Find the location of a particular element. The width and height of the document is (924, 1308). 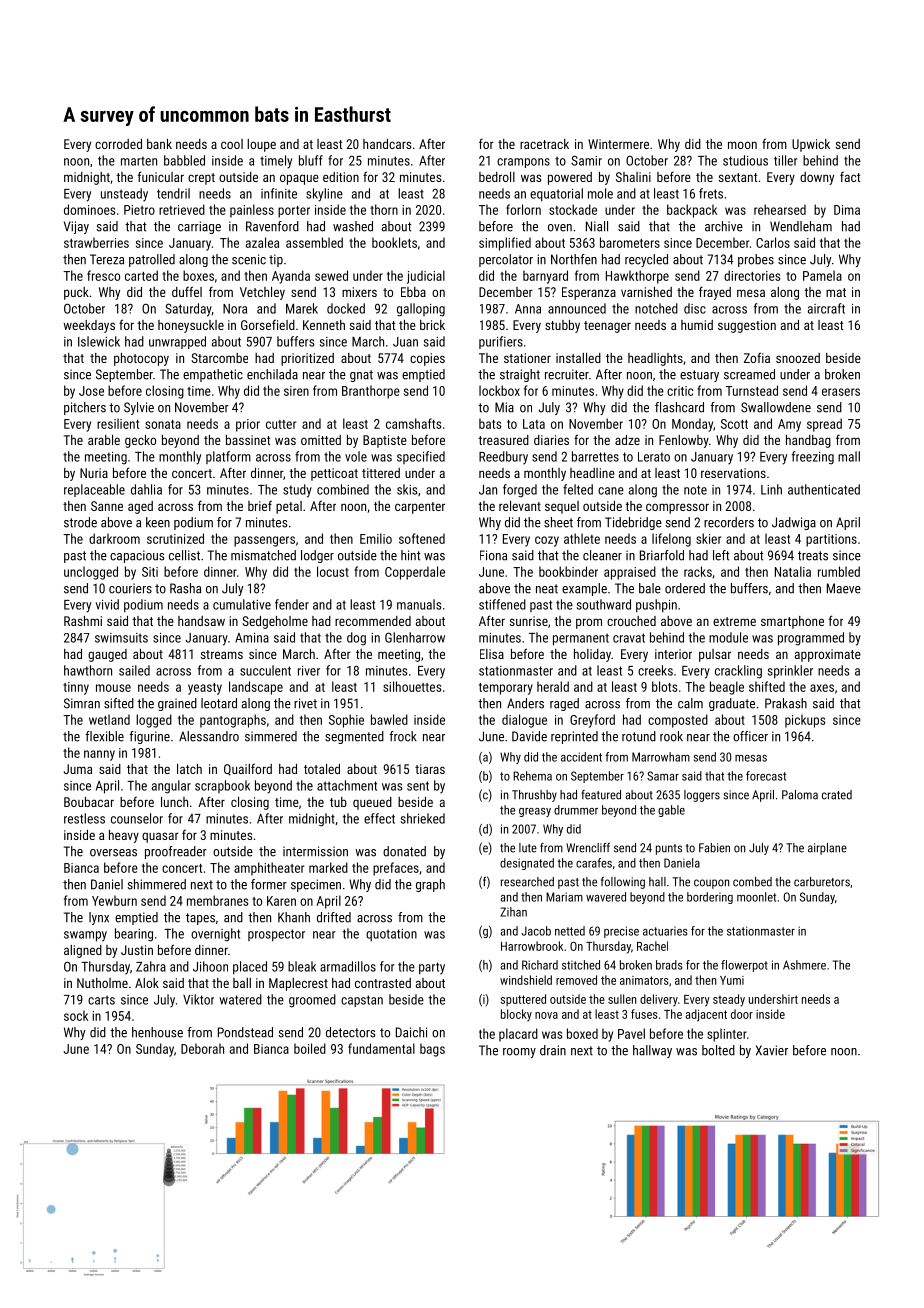

Deborah is located at coordinates (202, 1048).
